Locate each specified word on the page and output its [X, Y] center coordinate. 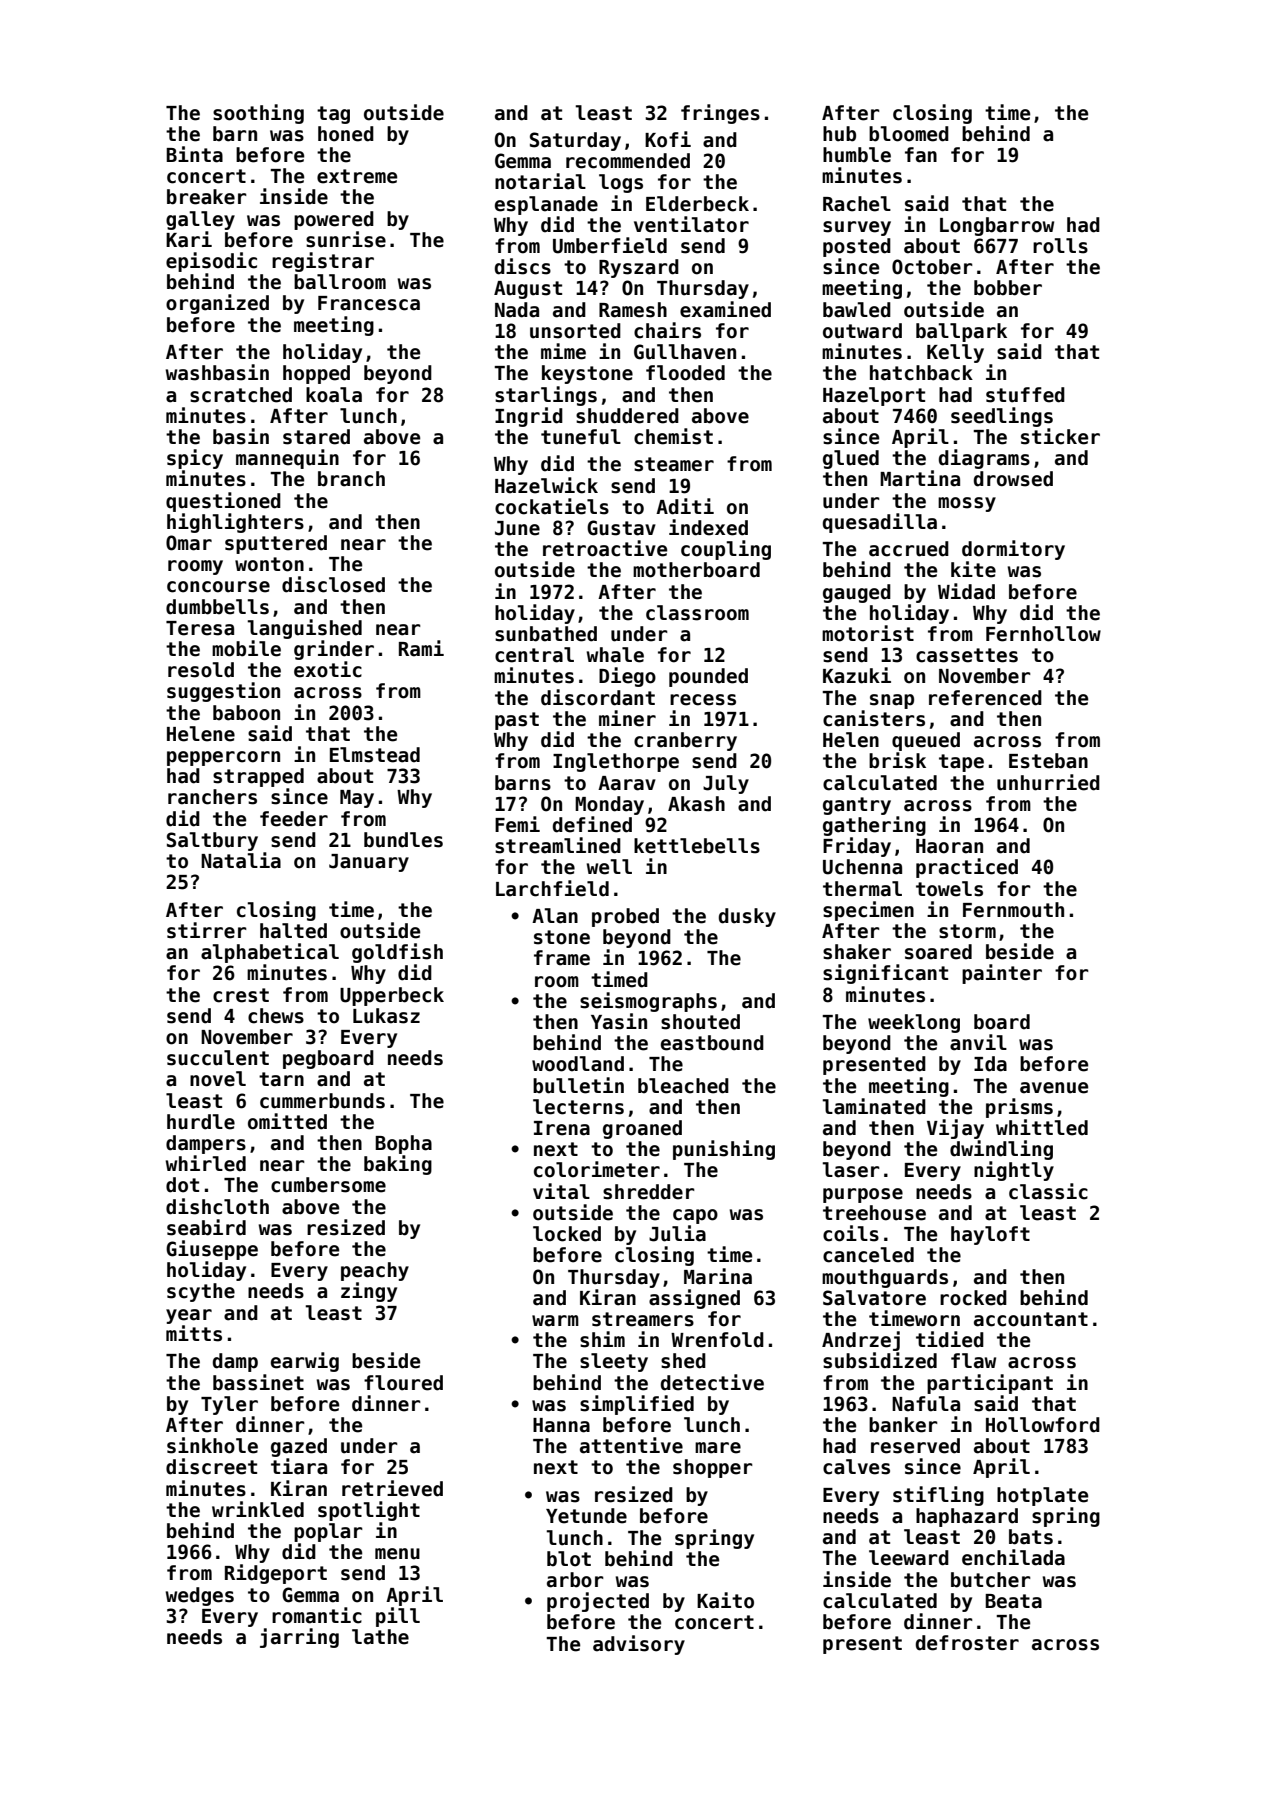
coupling [726, 550]
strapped [258, 777]
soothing [258, 114]
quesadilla [880, 523]
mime [563, 351]
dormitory [1013, 550]
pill [398, 1617]
